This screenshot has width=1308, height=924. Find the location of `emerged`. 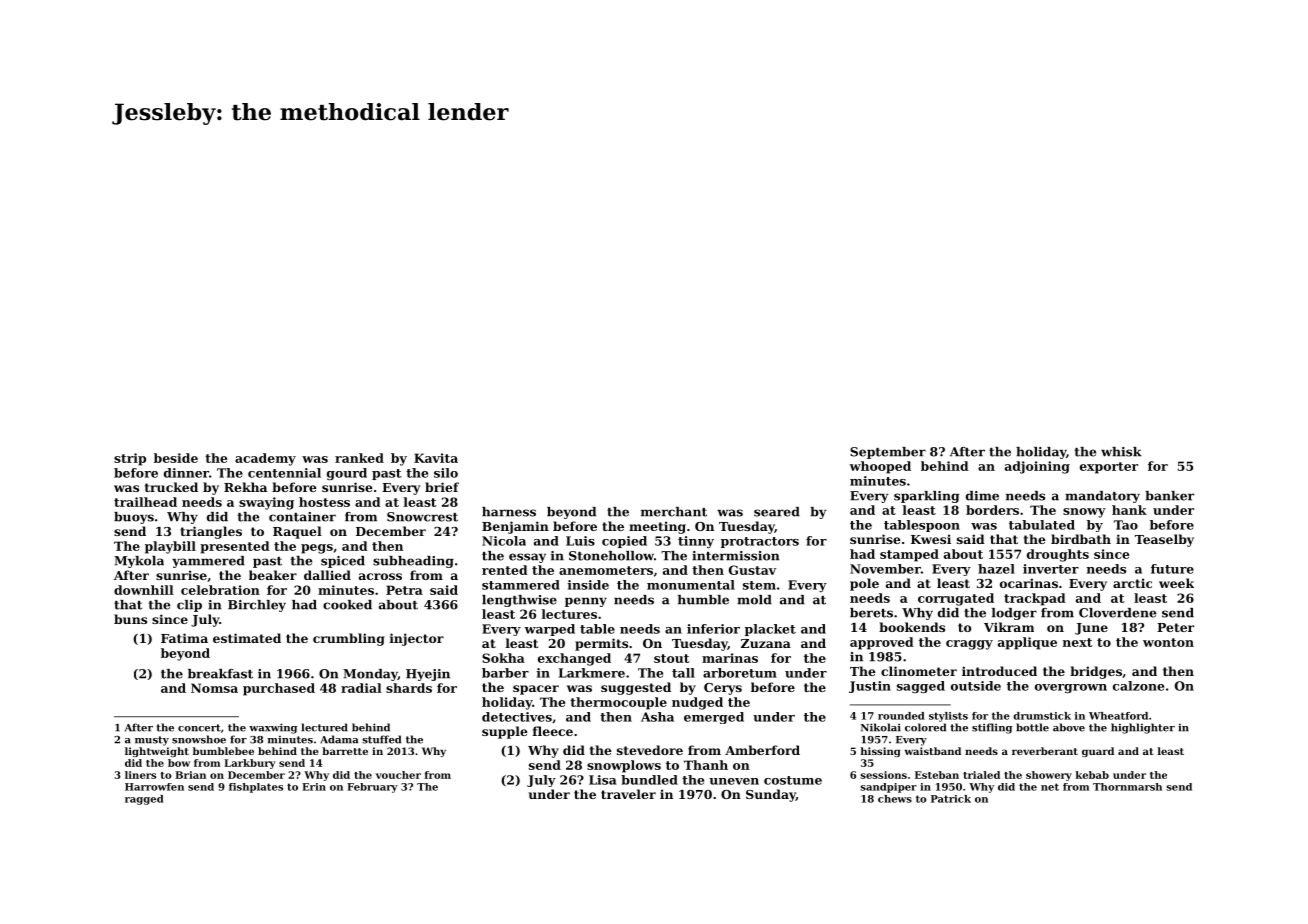

emerged is located at coordinates (714, 718).
